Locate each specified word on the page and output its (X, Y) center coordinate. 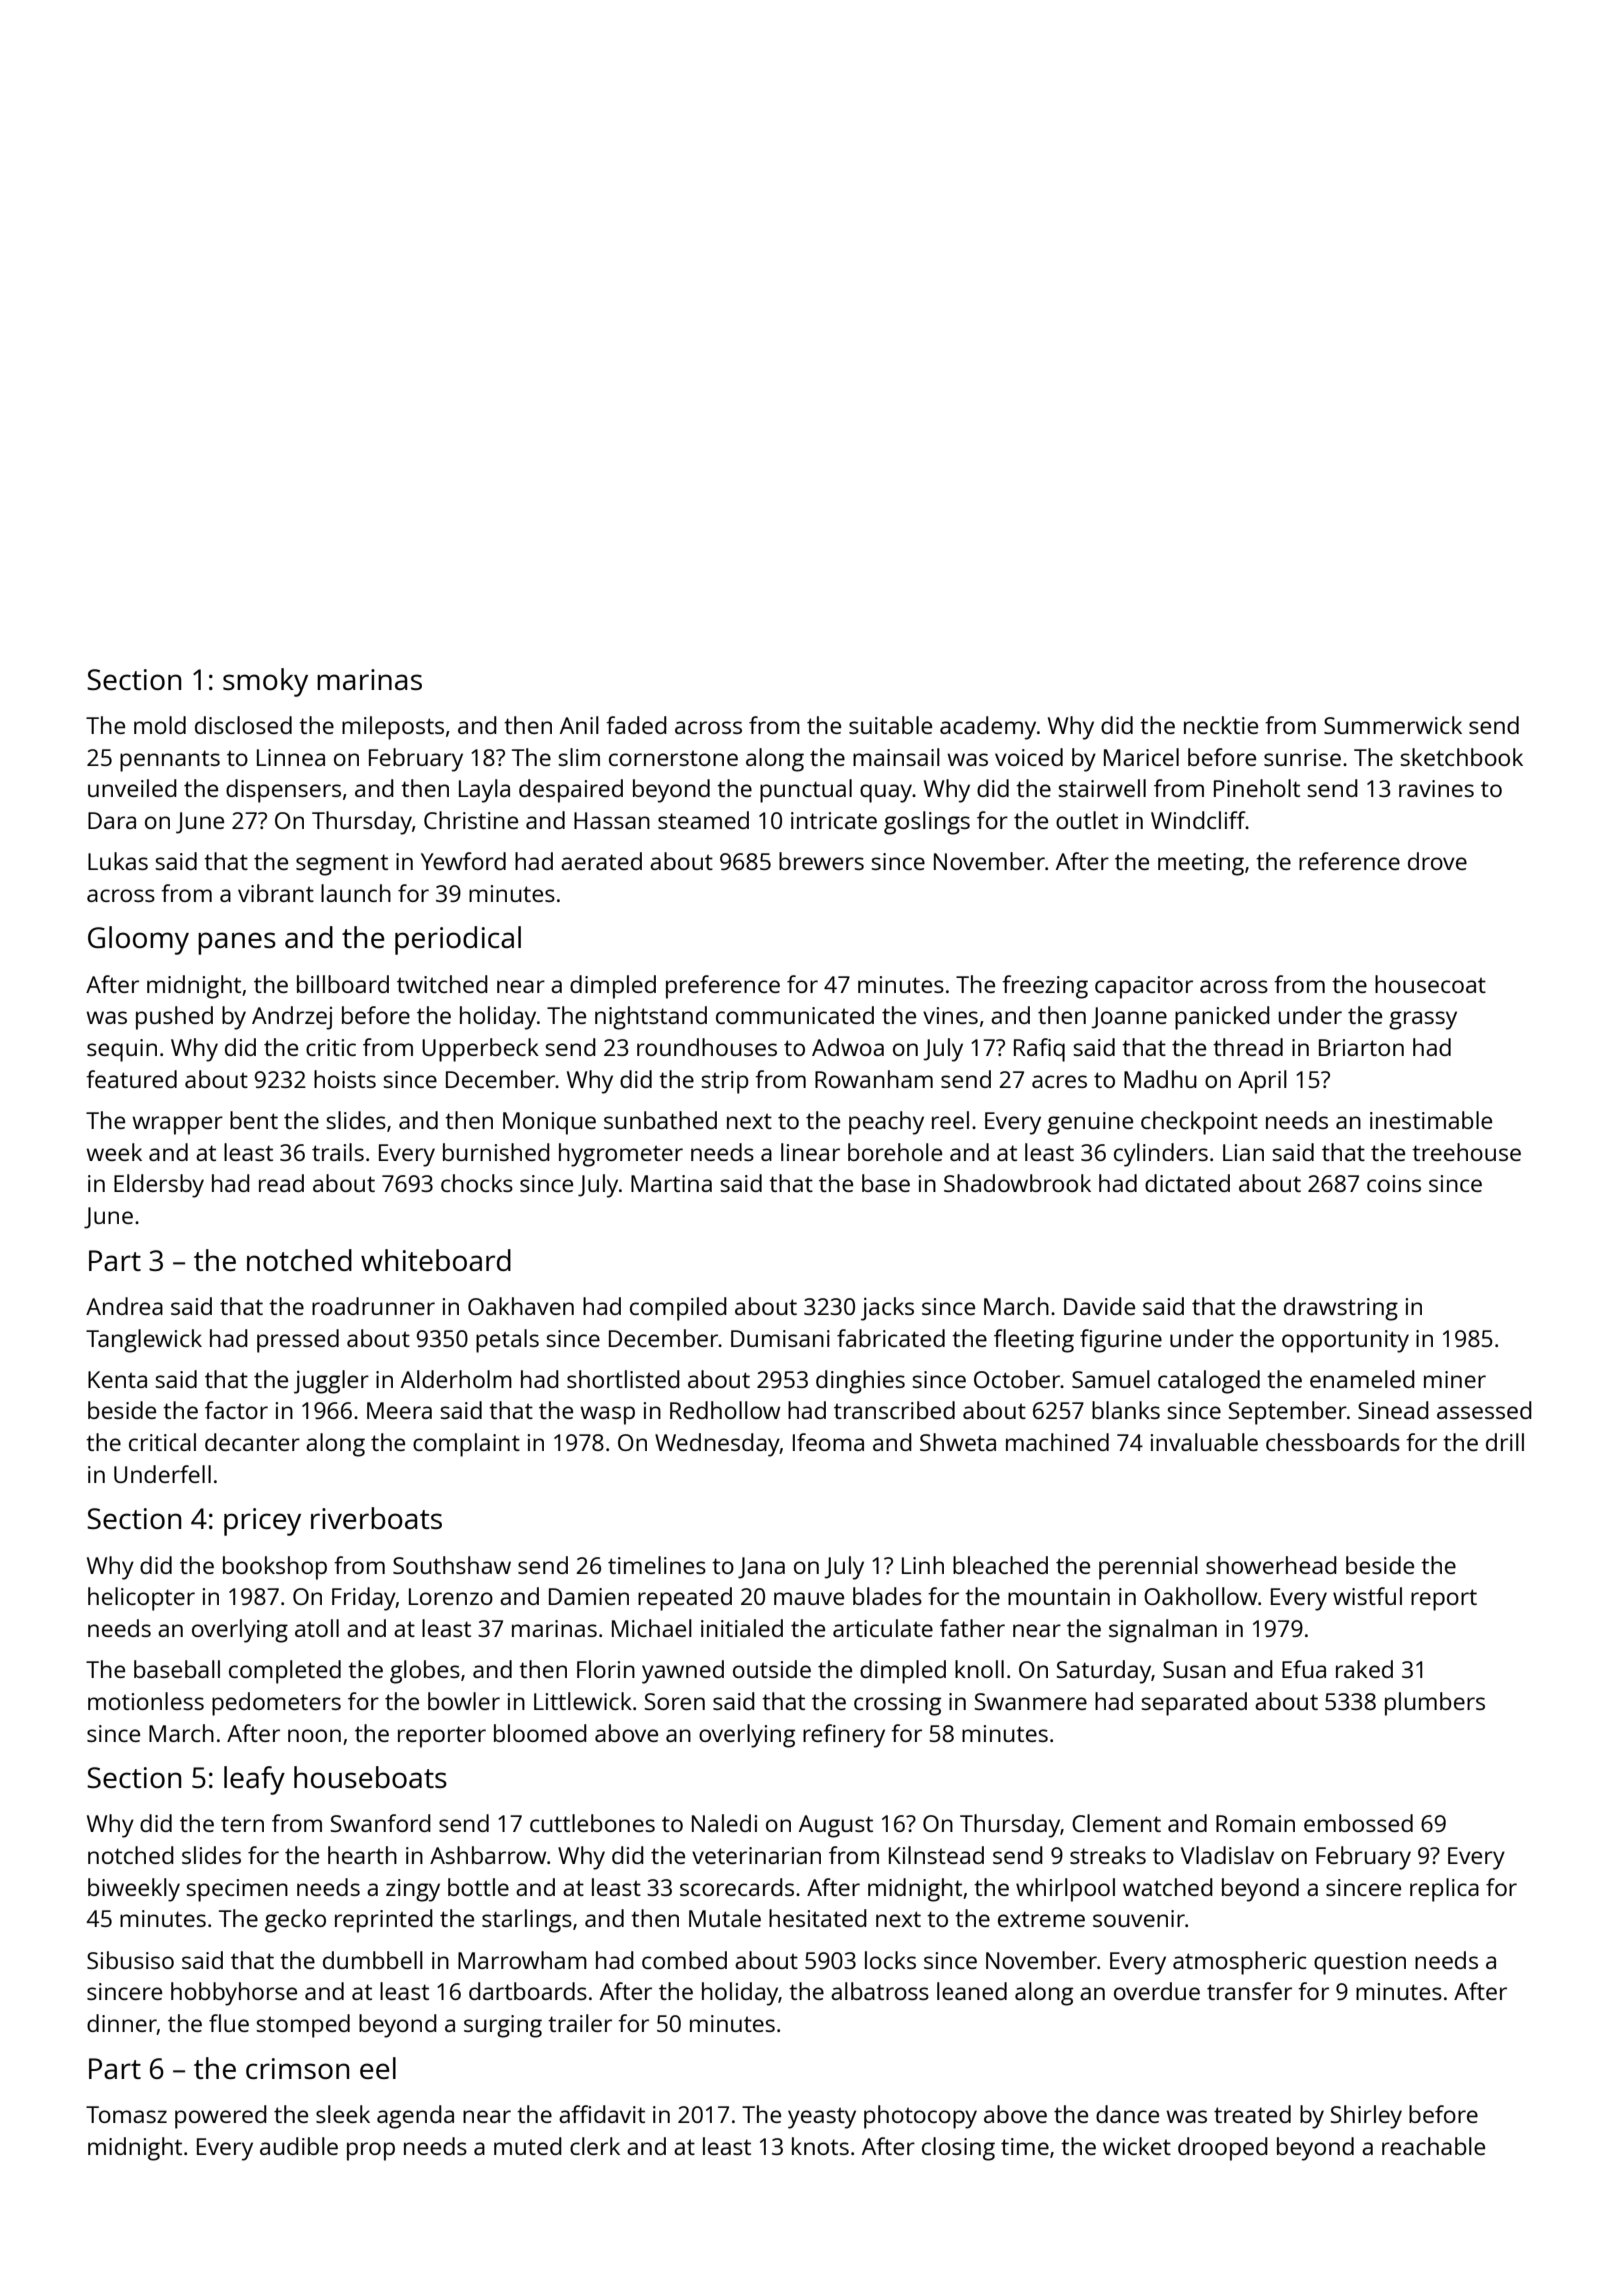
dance (1127, 2114)
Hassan (612, 820)
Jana (761, 1568)
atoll (317, 1628)
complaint (466, 1445)
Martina (671, 1183)
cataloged (1209, 1382)
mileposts (393, 728)
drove (1437, 861)
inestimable (1431, 1120)
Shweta (958, 1442)
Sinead (1393, 1410)
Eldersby (159, 1186)
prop (371, 2151)
